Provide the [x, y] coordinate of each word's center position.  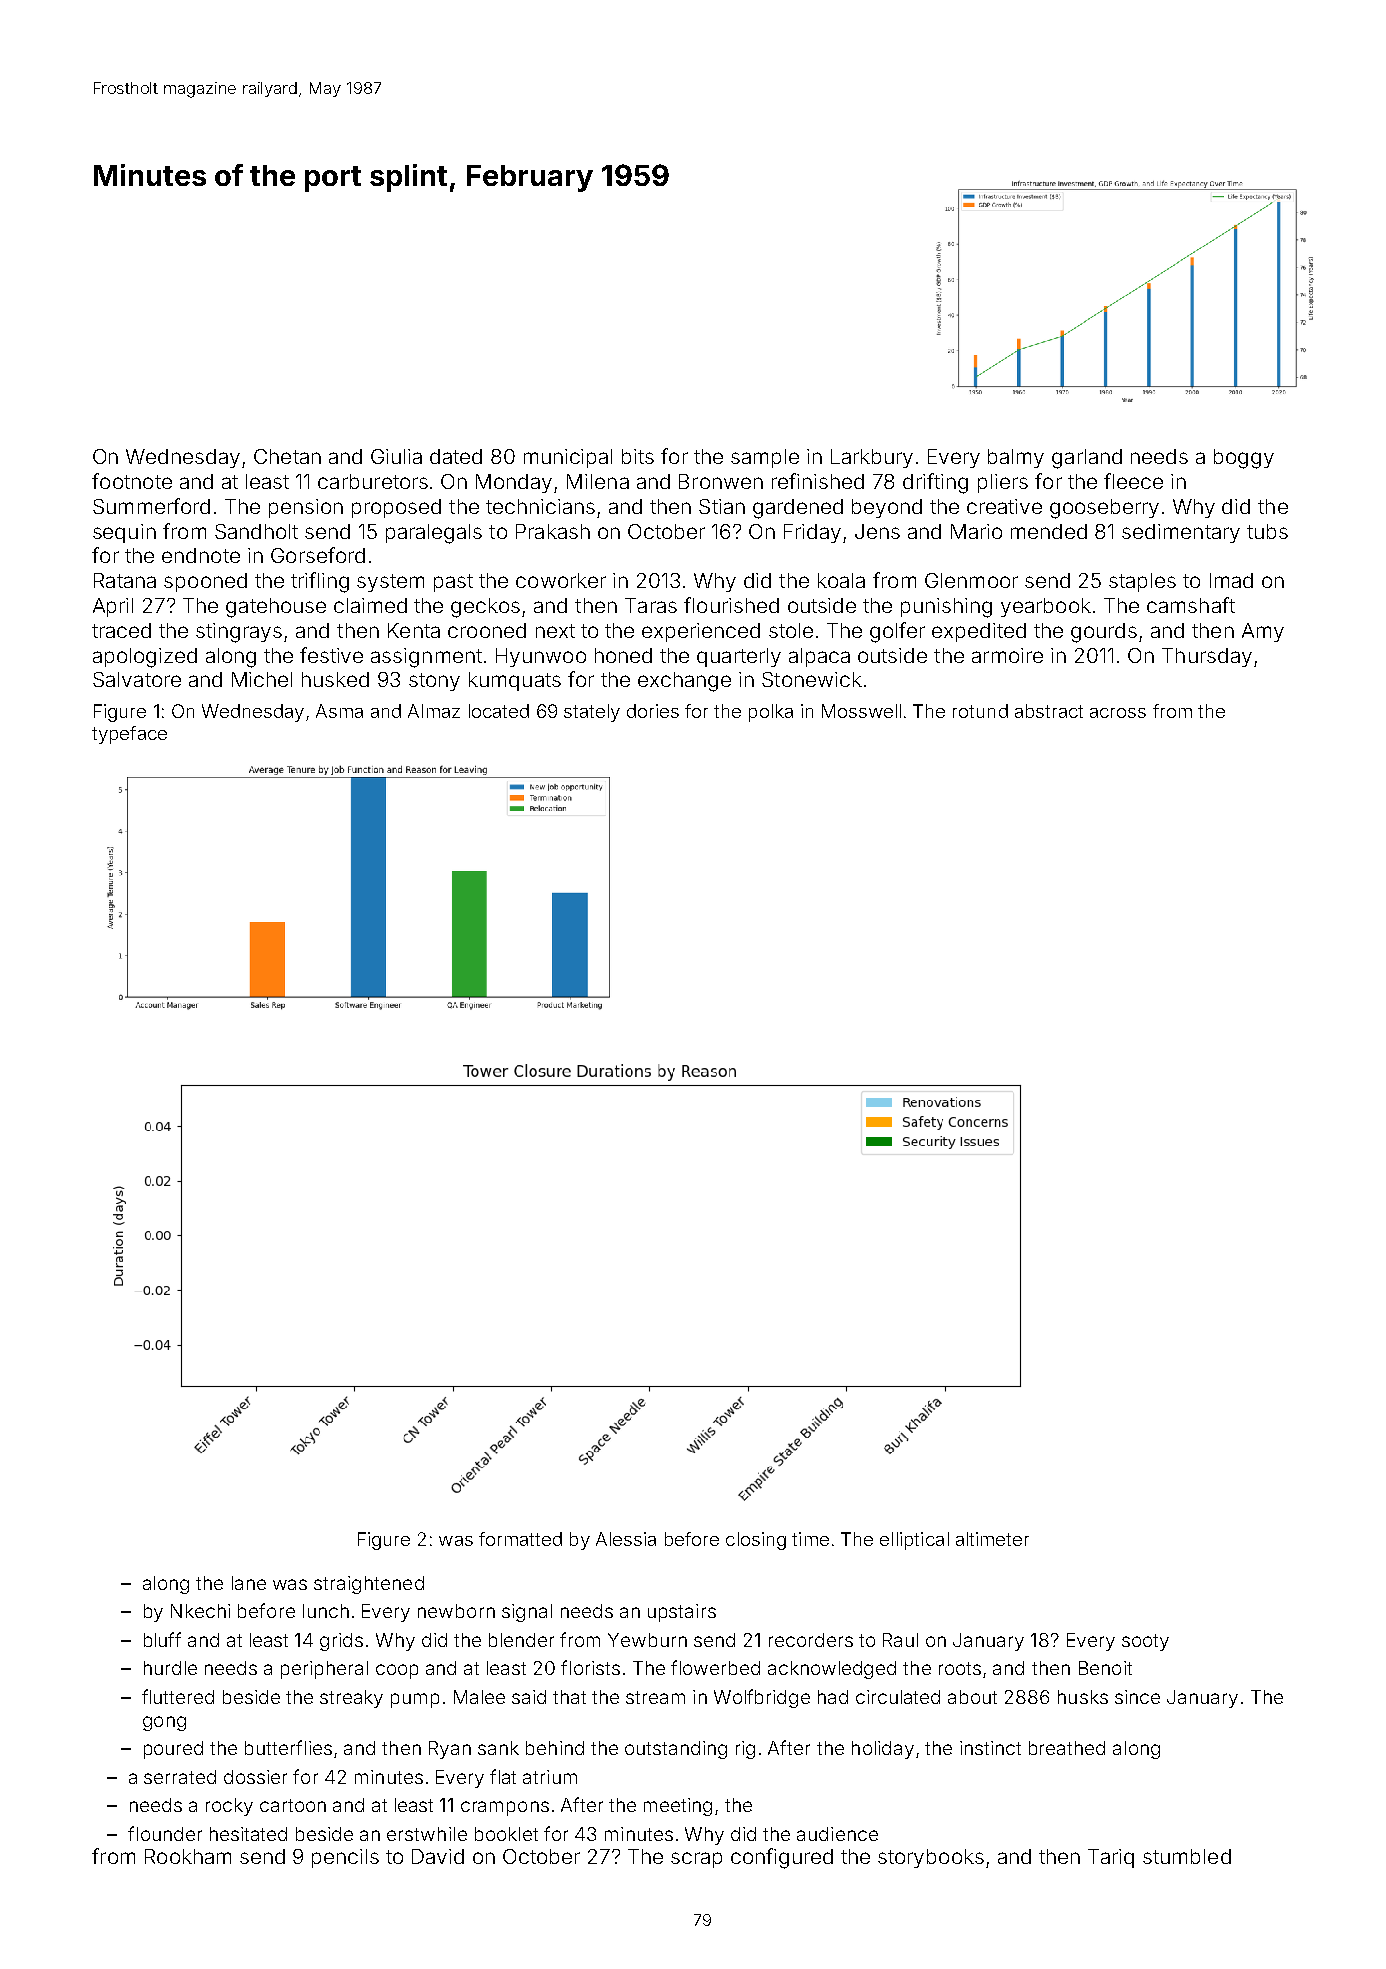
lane [249, 1583]
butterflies [288, 1747]
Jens [877, 531]
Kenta [414, 630]
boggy [1244, 459]
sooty [1145, 1642]
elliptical [914, 1541]
